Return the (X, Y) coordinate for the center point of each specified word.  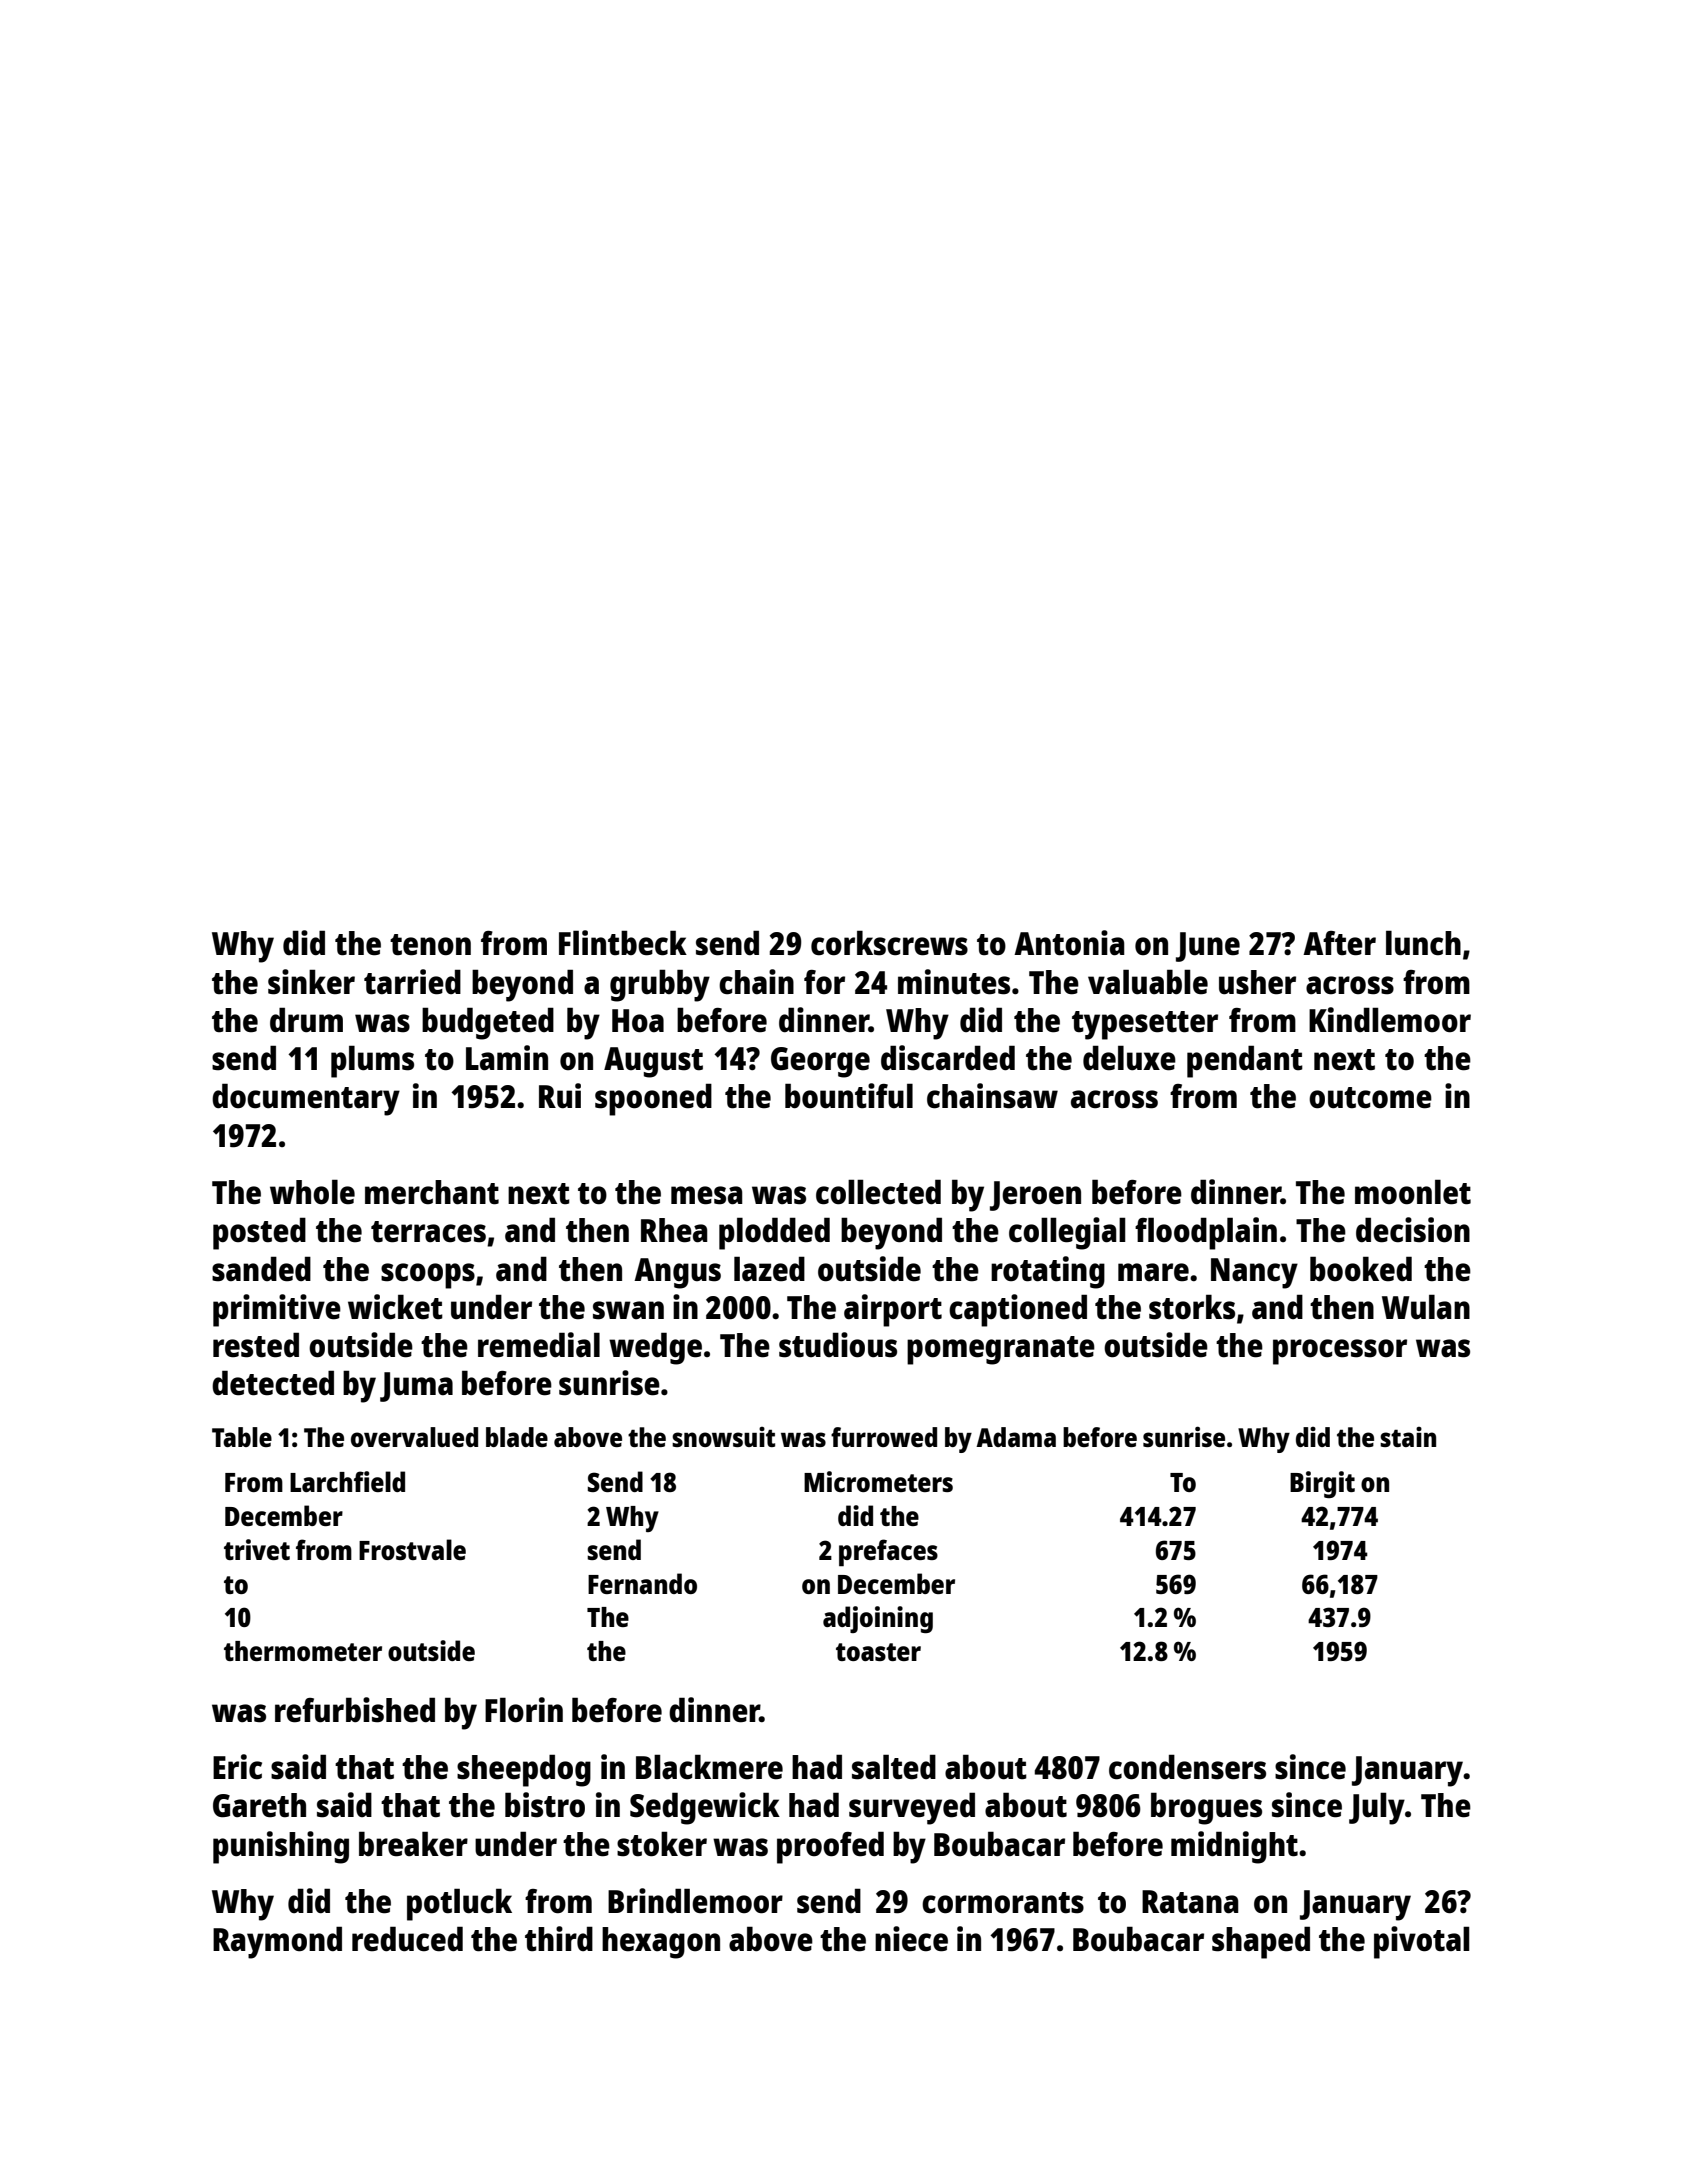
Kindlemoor (1390, 1020)
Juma (416, 1387)
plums (372, 1061)
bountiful (849, 1096)
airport (893, 1310)
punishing (281, 1847)
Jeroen (1035, 1196)
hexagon (661, 1943)
